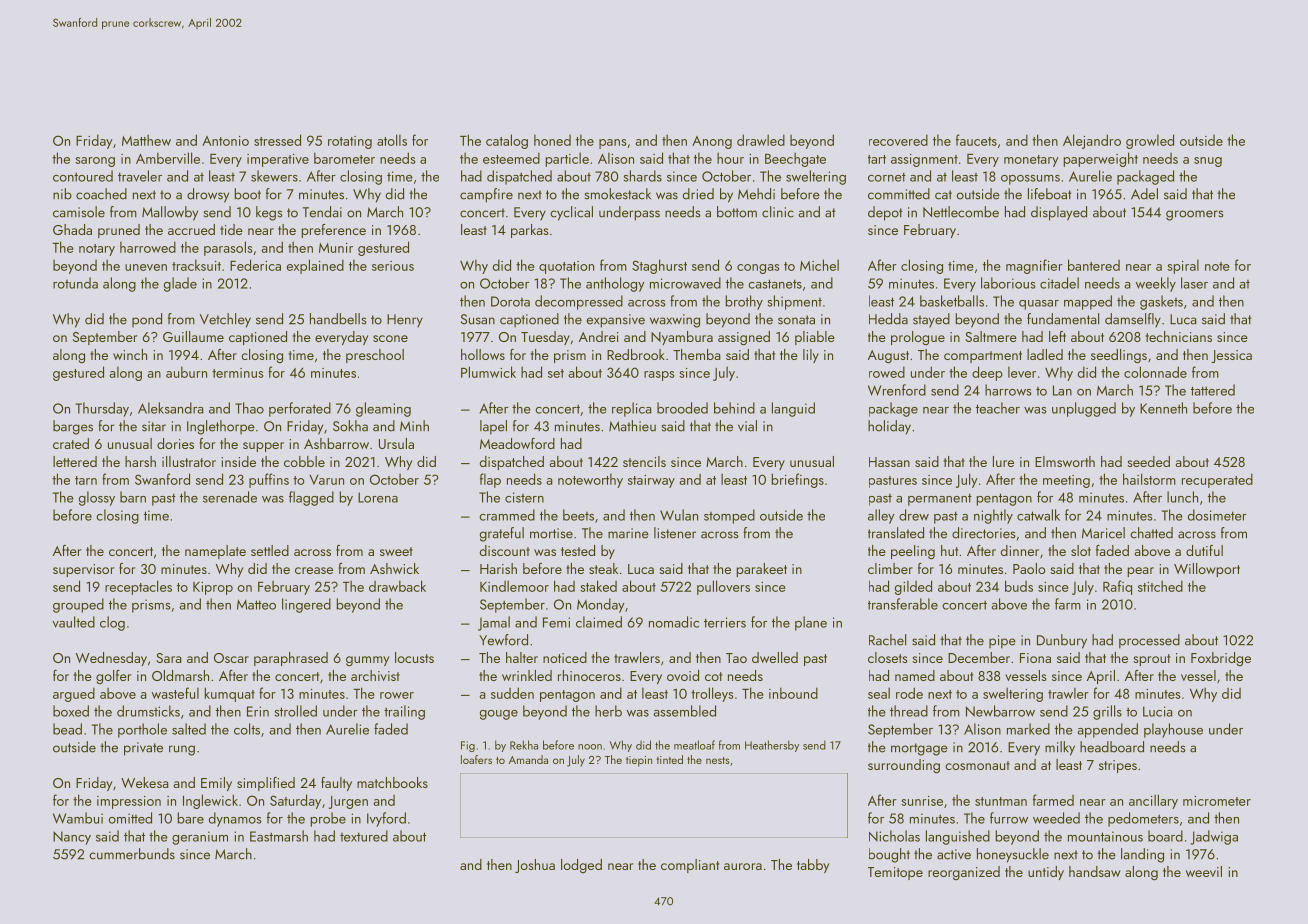 This document has width=1308, height=924. What do you see at coordinates (140, 176) in the document?
I see `traveler` at bounding box center [140, 176].
